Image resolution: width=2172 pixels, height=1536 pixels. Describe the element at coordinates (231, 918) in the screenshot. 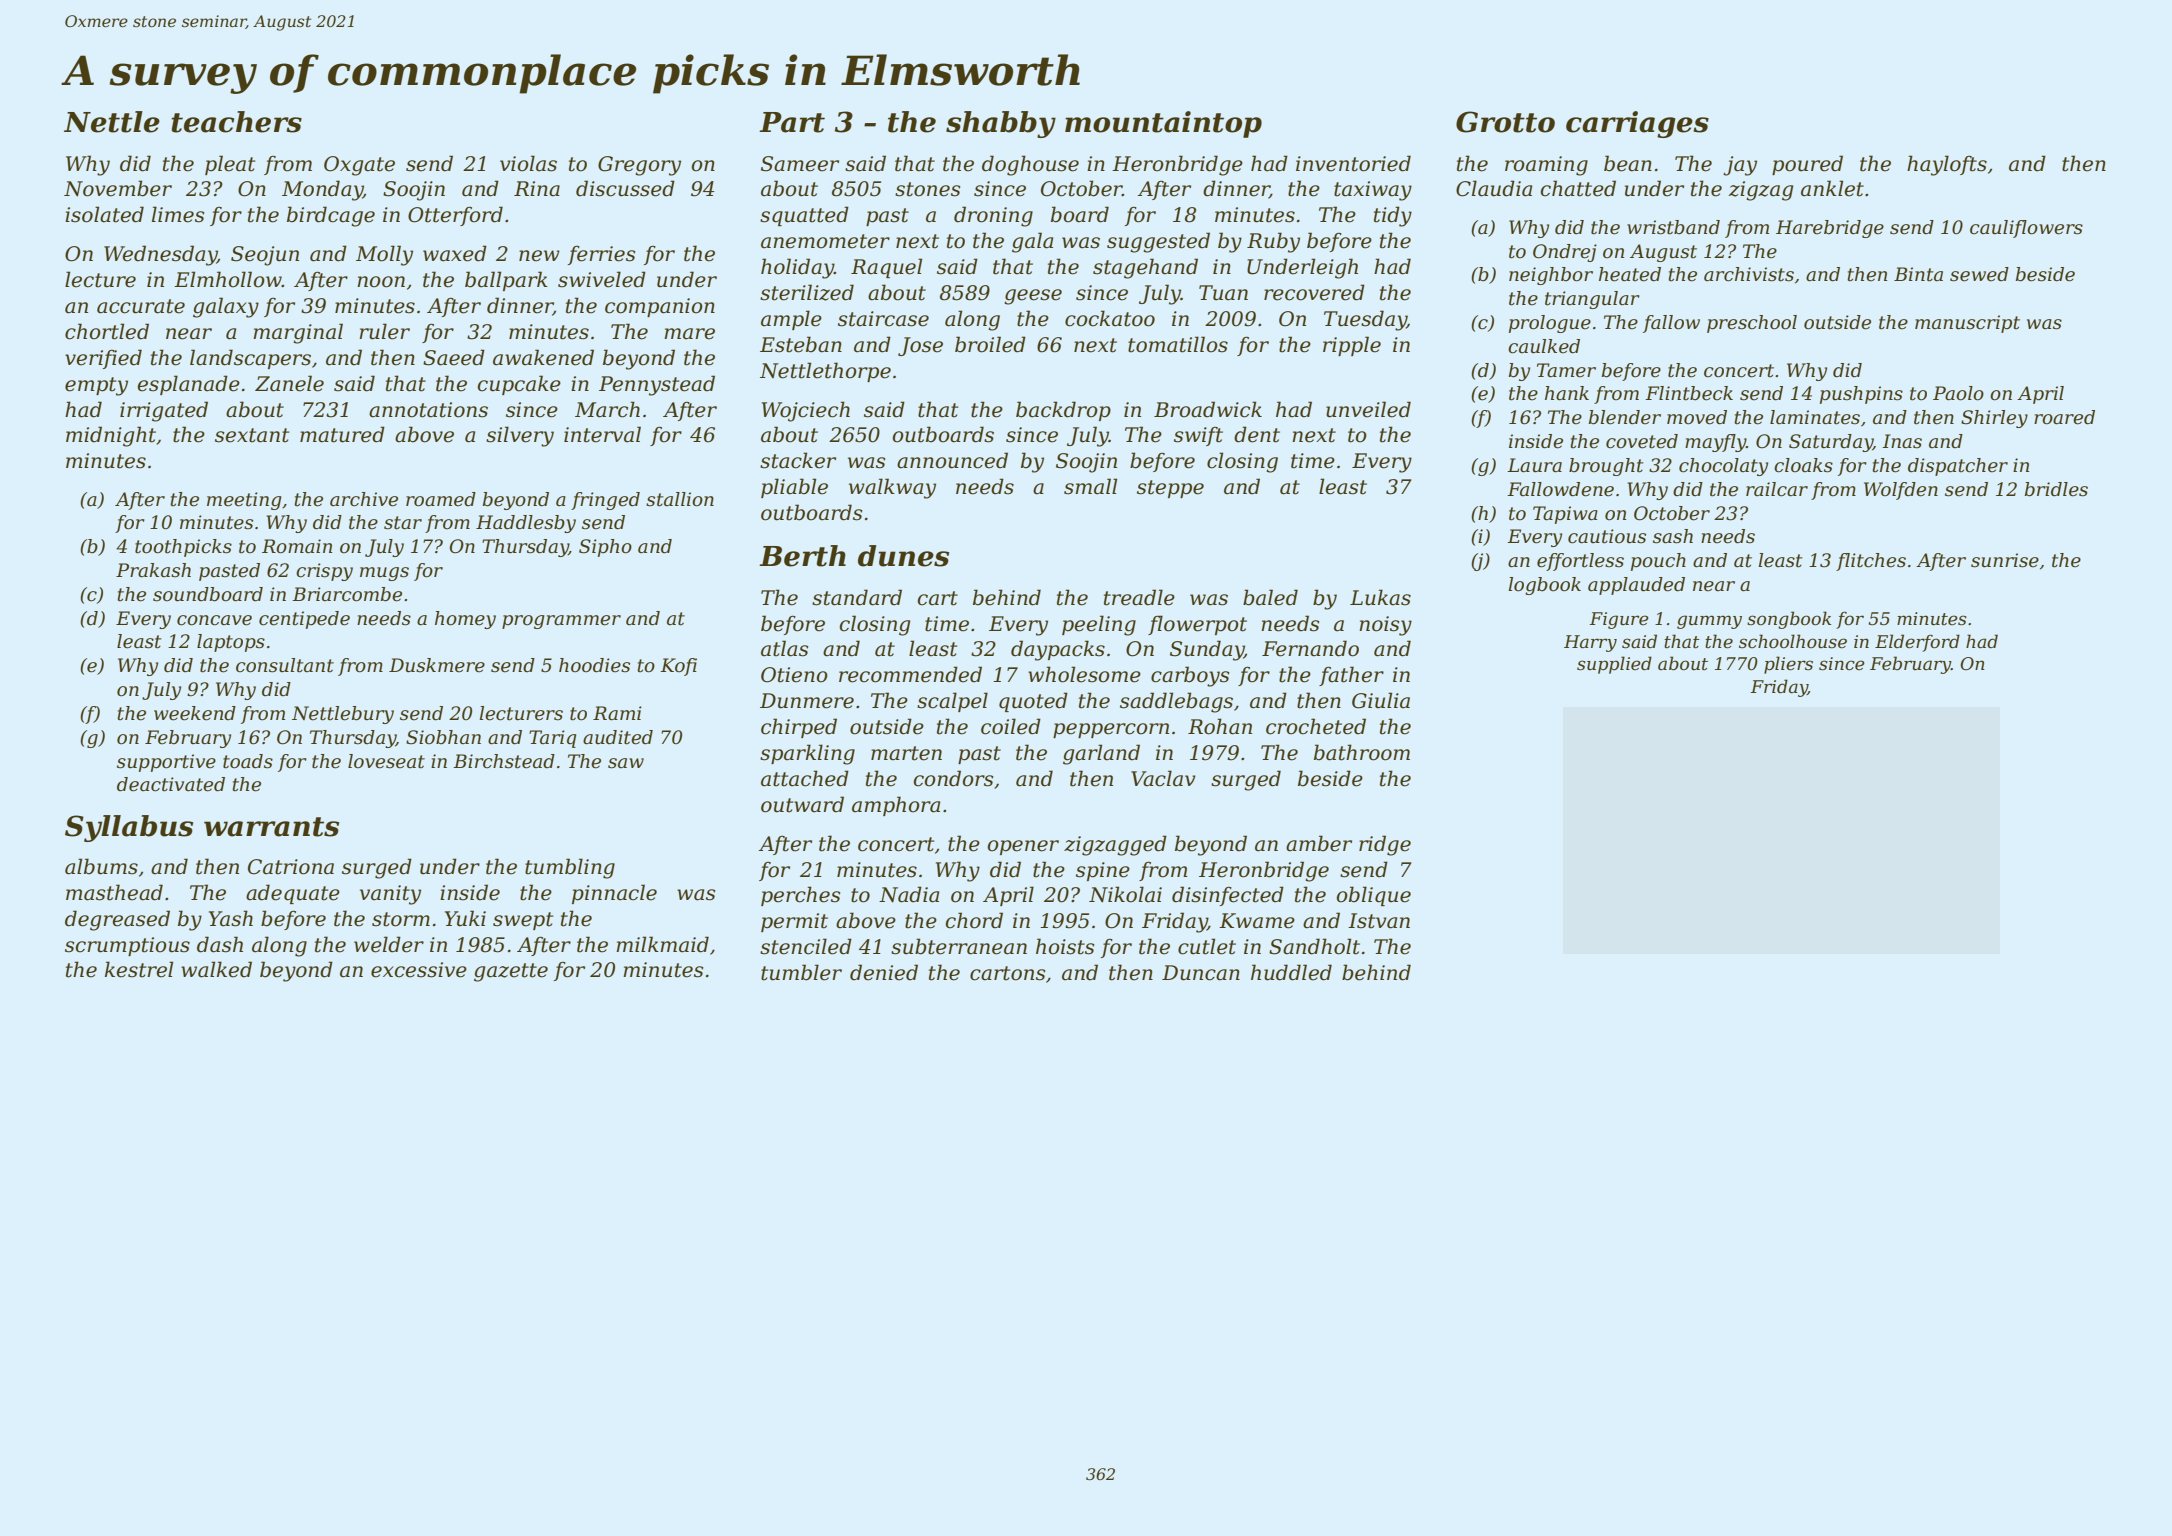

I see `Yash` at that location.
